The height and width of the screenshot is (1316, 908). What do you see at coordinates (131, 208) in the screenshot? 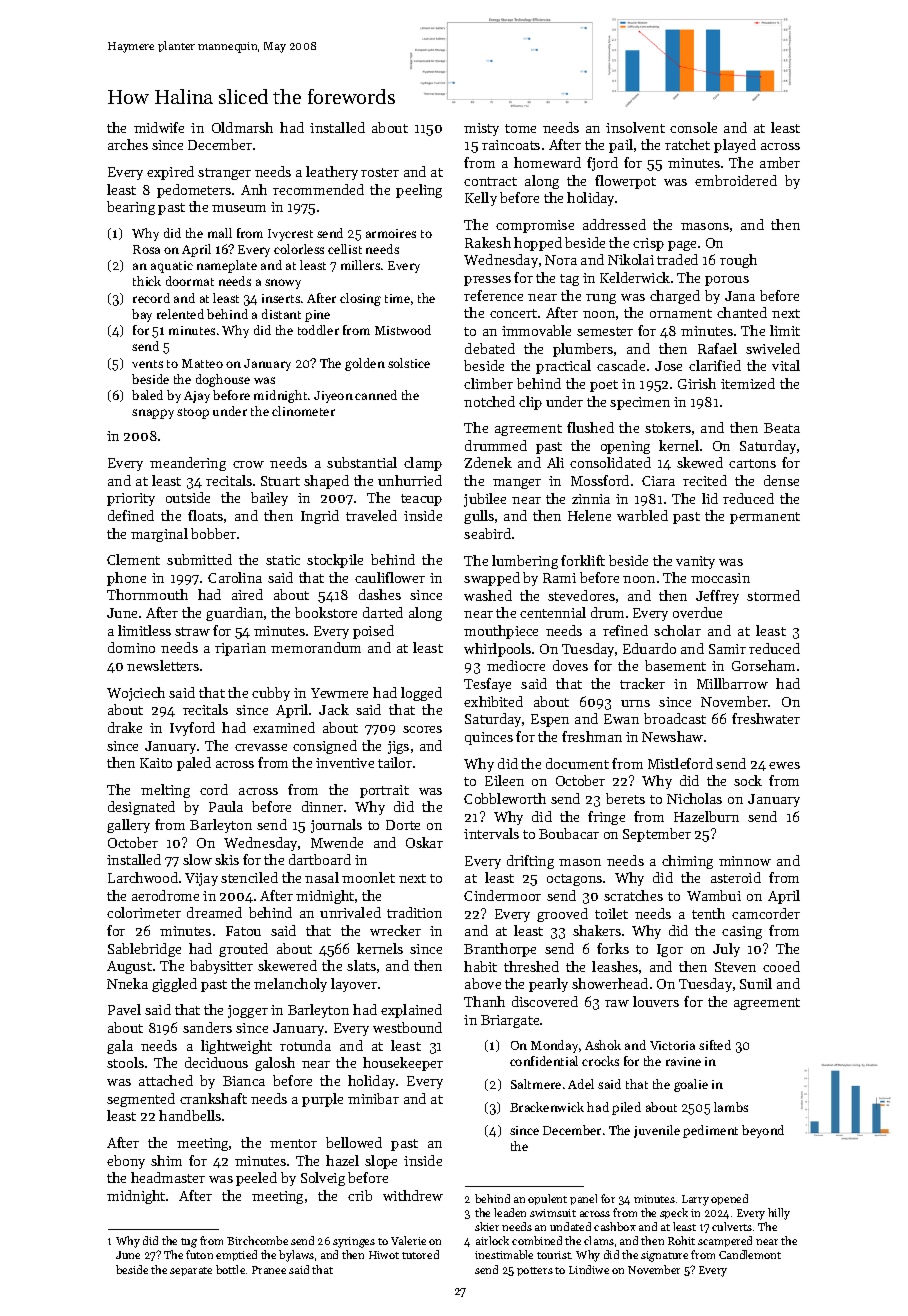
I see `bearing` at bounding box center [131, 208].
